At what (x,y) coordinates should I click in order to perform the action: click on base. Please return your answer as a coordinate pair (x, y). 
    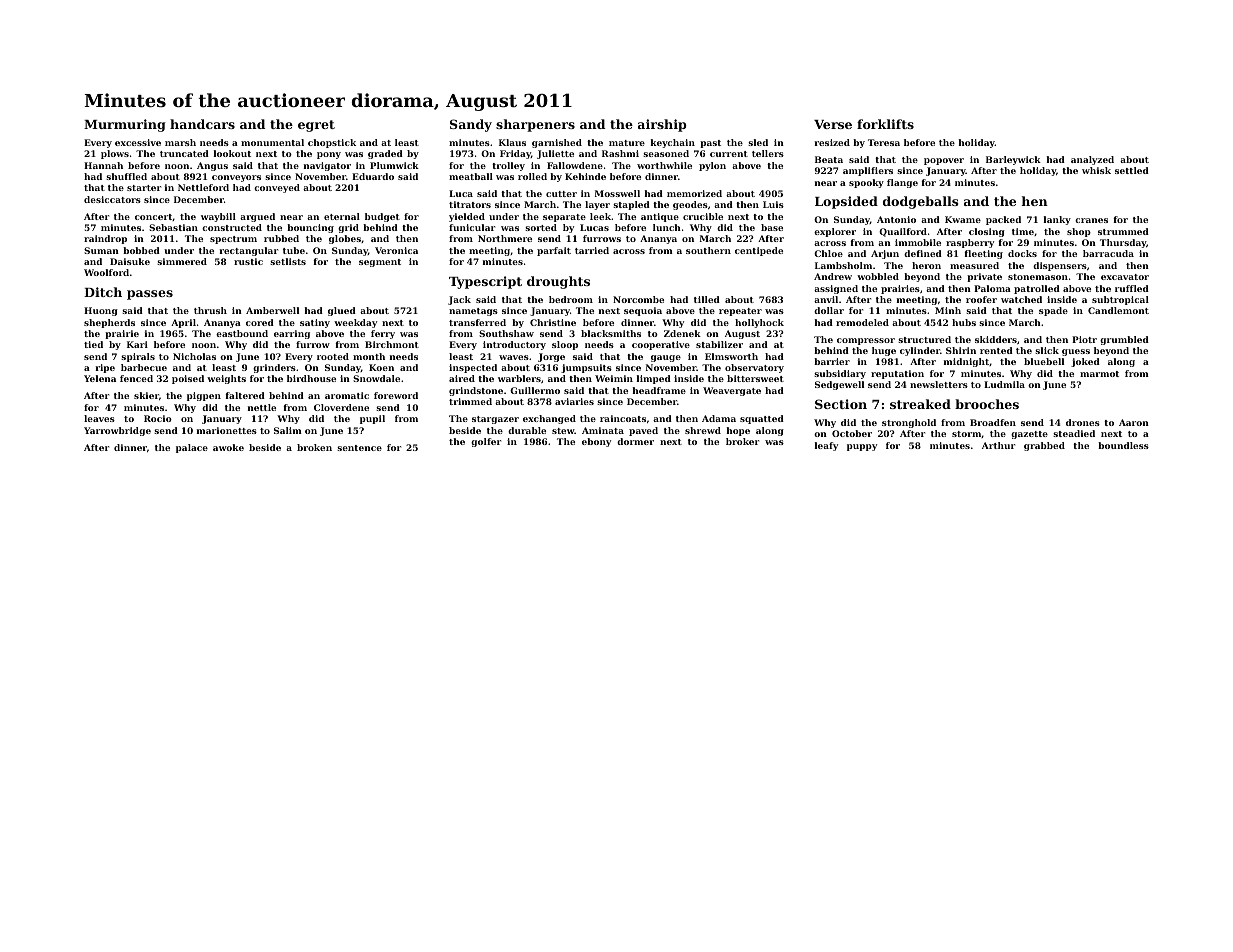
    Looking at the image, I should click on (772, 227).
